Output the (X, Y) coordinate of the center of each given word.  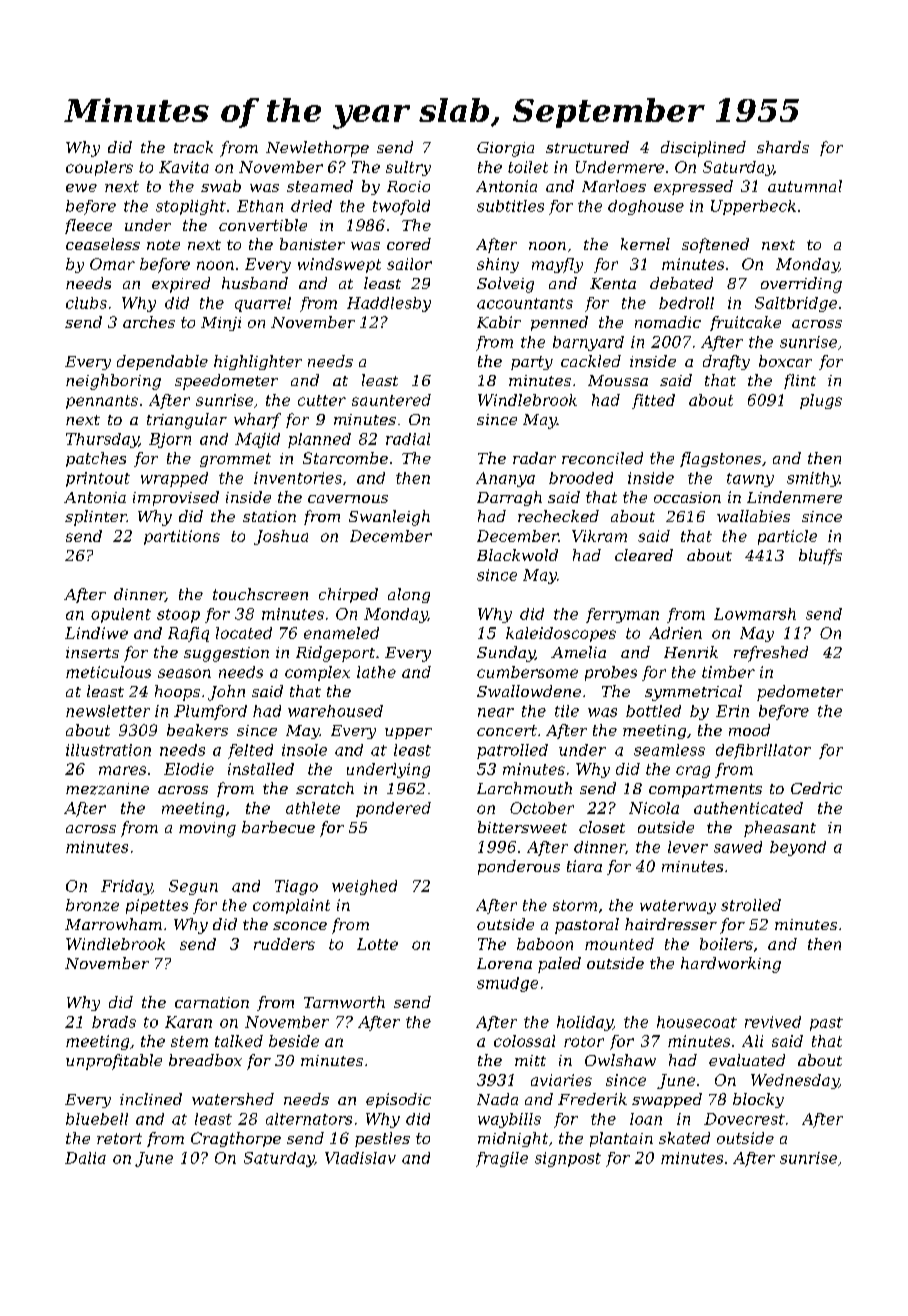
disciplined (703, 149)
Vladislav (360, 1158)
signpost (568, 1159)
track (193, 147)
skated (684, 1138)
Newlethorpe (317, 149)
